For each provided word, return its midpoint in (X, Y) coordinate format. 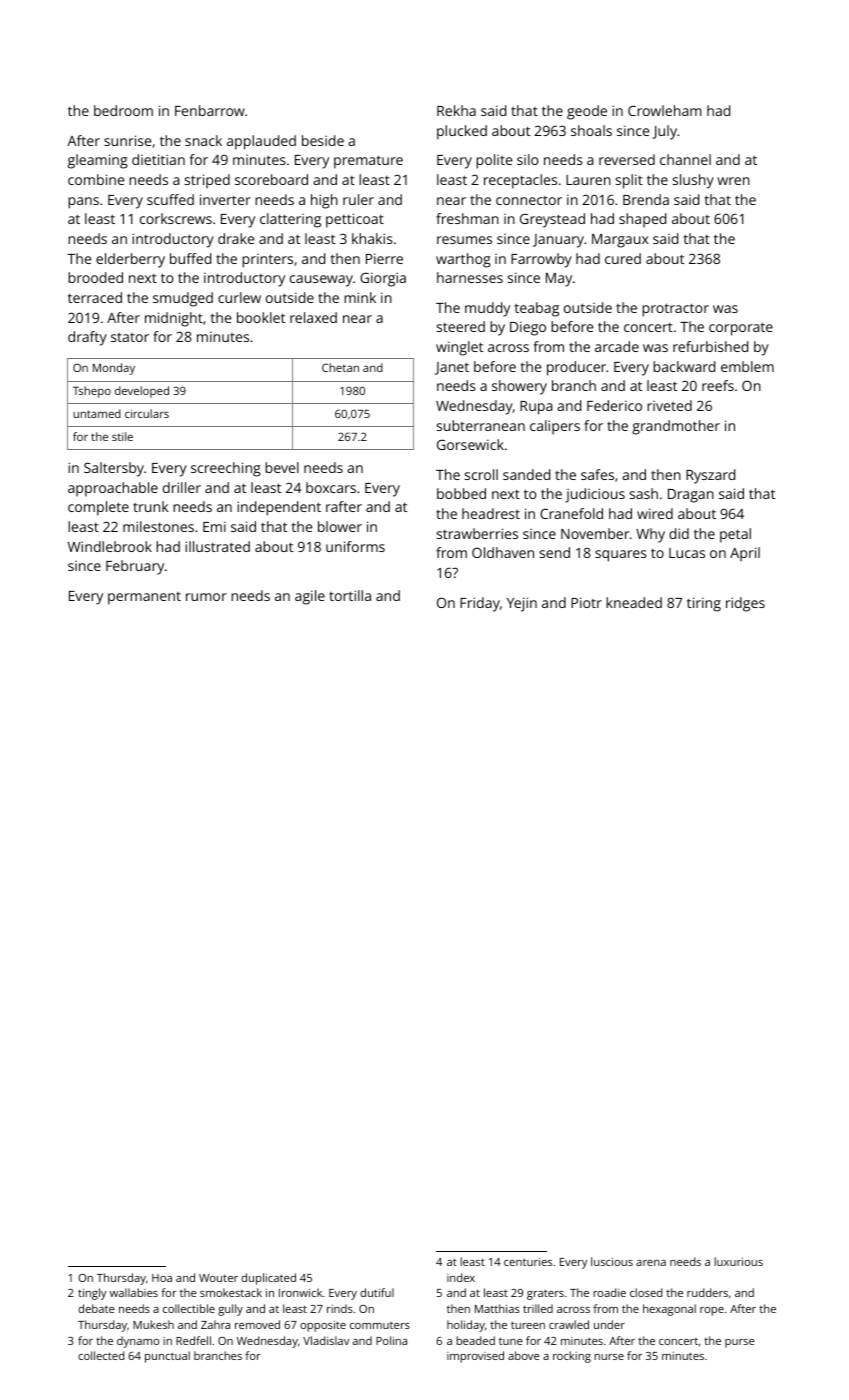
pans (83, 203)
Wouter (218, 1278)
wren (733, 181)
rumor (206, 597)
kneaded (634, 602)
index (461, 1277)
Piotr (586, 602)
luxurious (738, 1261)
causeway (321, 281)
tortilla (350, 595)
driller (182, 487)
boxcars (331, 487)
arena (651, 1263)
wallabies (134, 1292)
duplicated (268, 1279)
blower (340, 526)
